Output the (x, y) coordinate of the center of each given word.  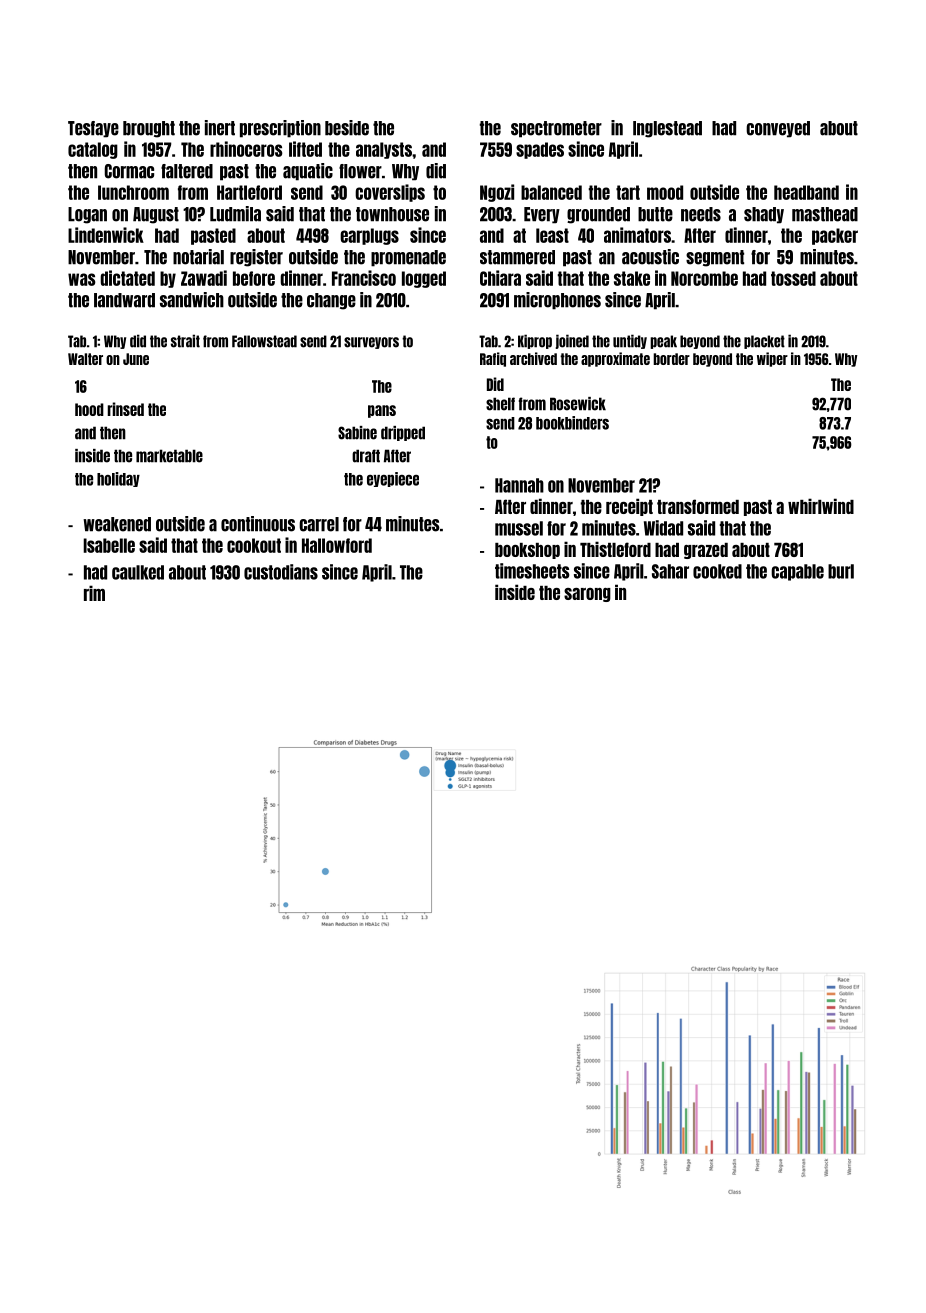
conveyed (778, 129)
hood (89, 409)
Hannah (519, 485)
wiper (772, 359)
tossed (793, 278)
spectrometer (556, 129)
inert (220, 128)
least (552, 235)
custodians (281, 572)
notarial (198, 257)
